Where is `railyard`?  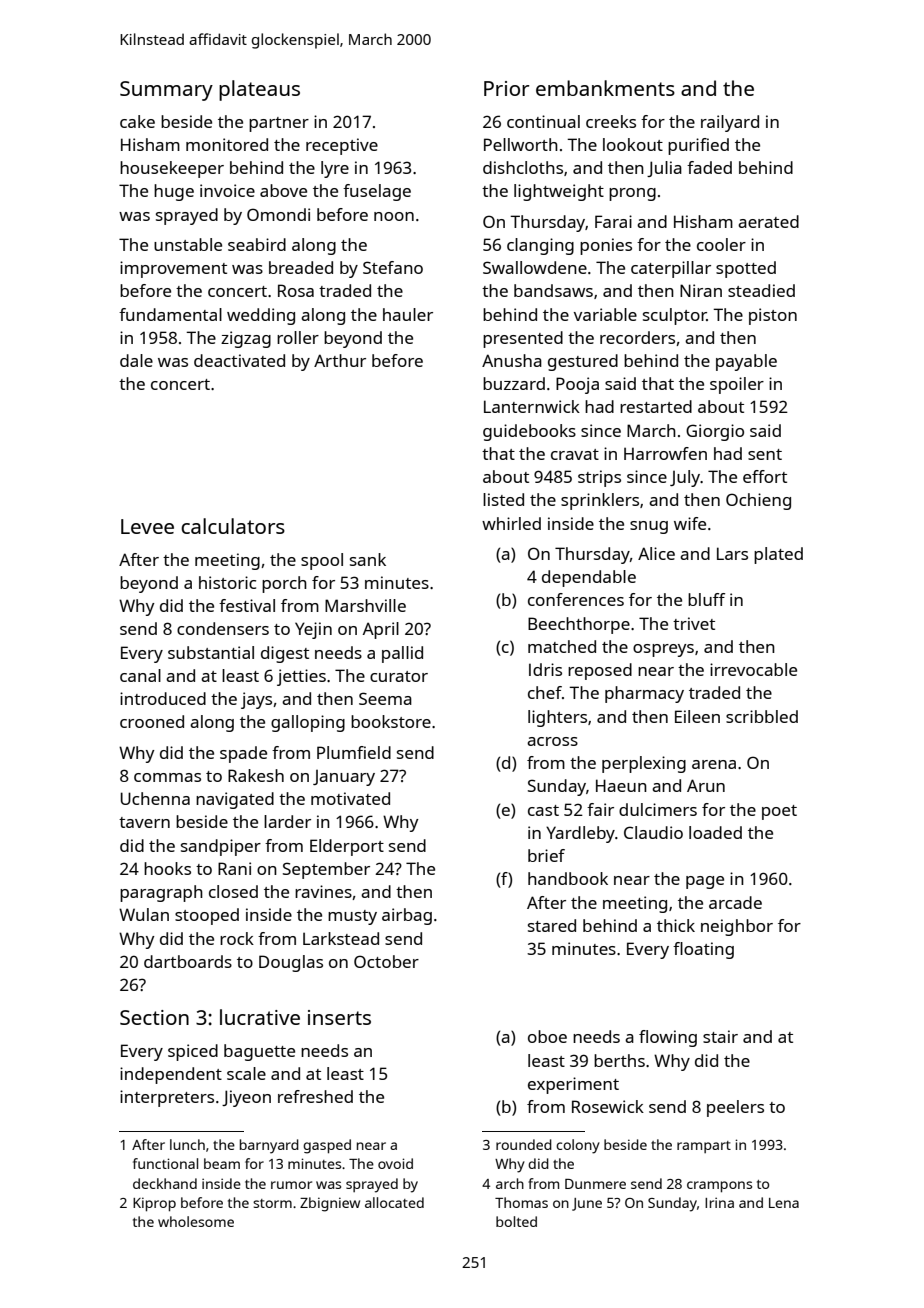 railyard is located at coordinates (730, 123).
